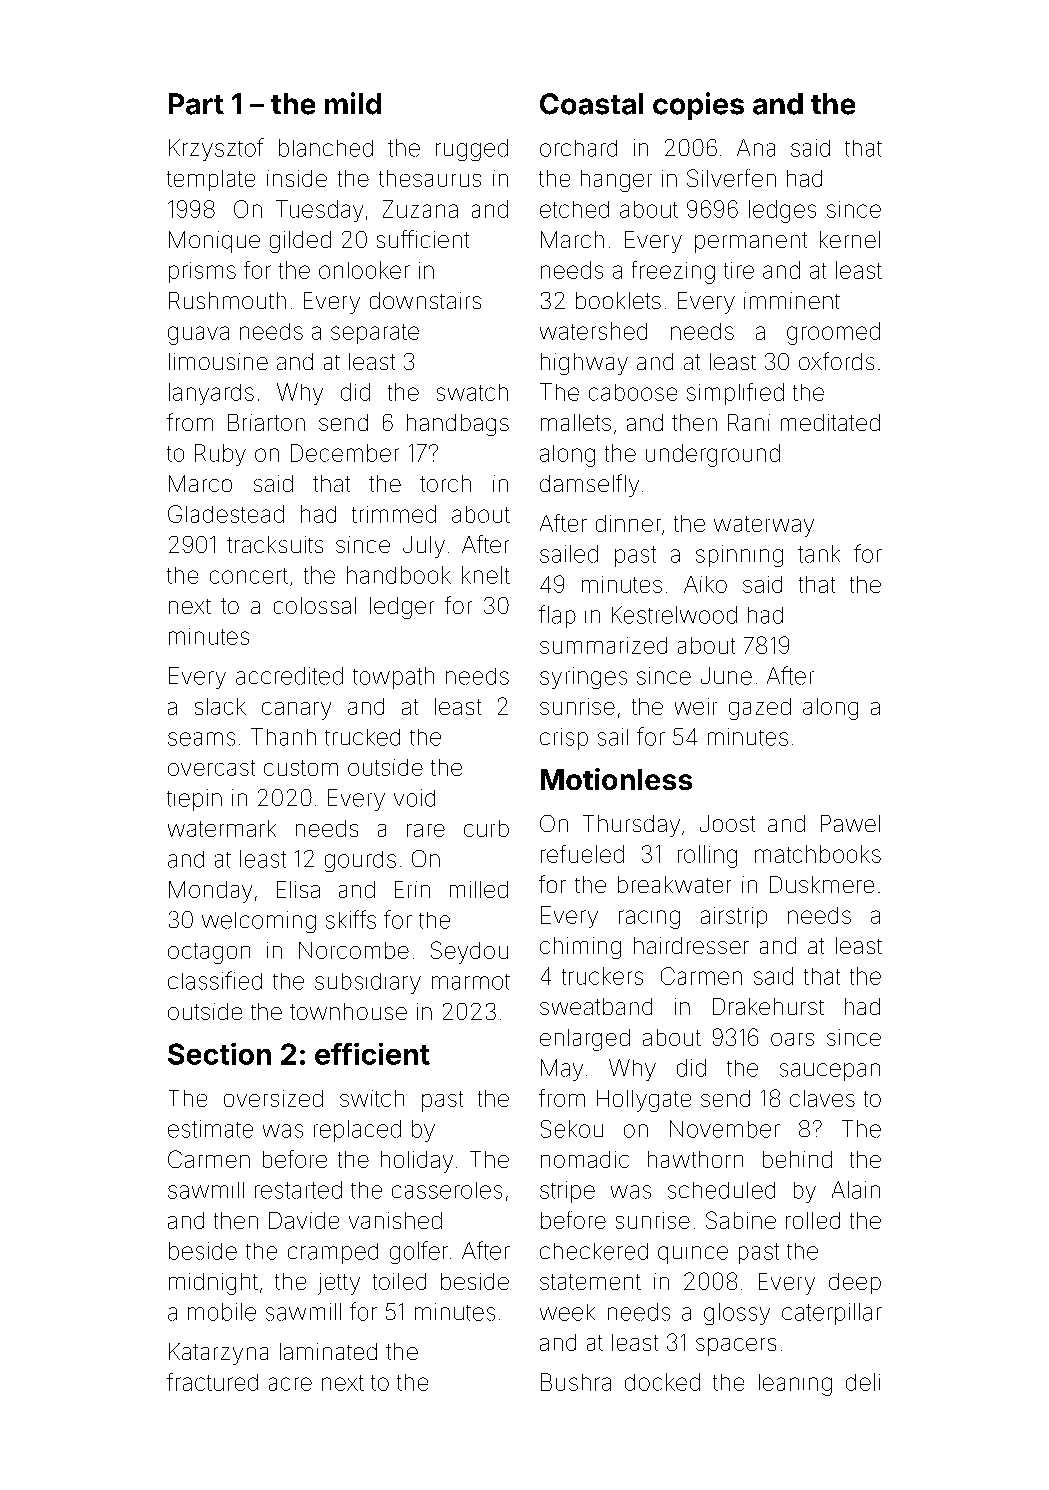  Describe the element at coordinates (856, 1190) in the page. I see `Alain` at that location.
